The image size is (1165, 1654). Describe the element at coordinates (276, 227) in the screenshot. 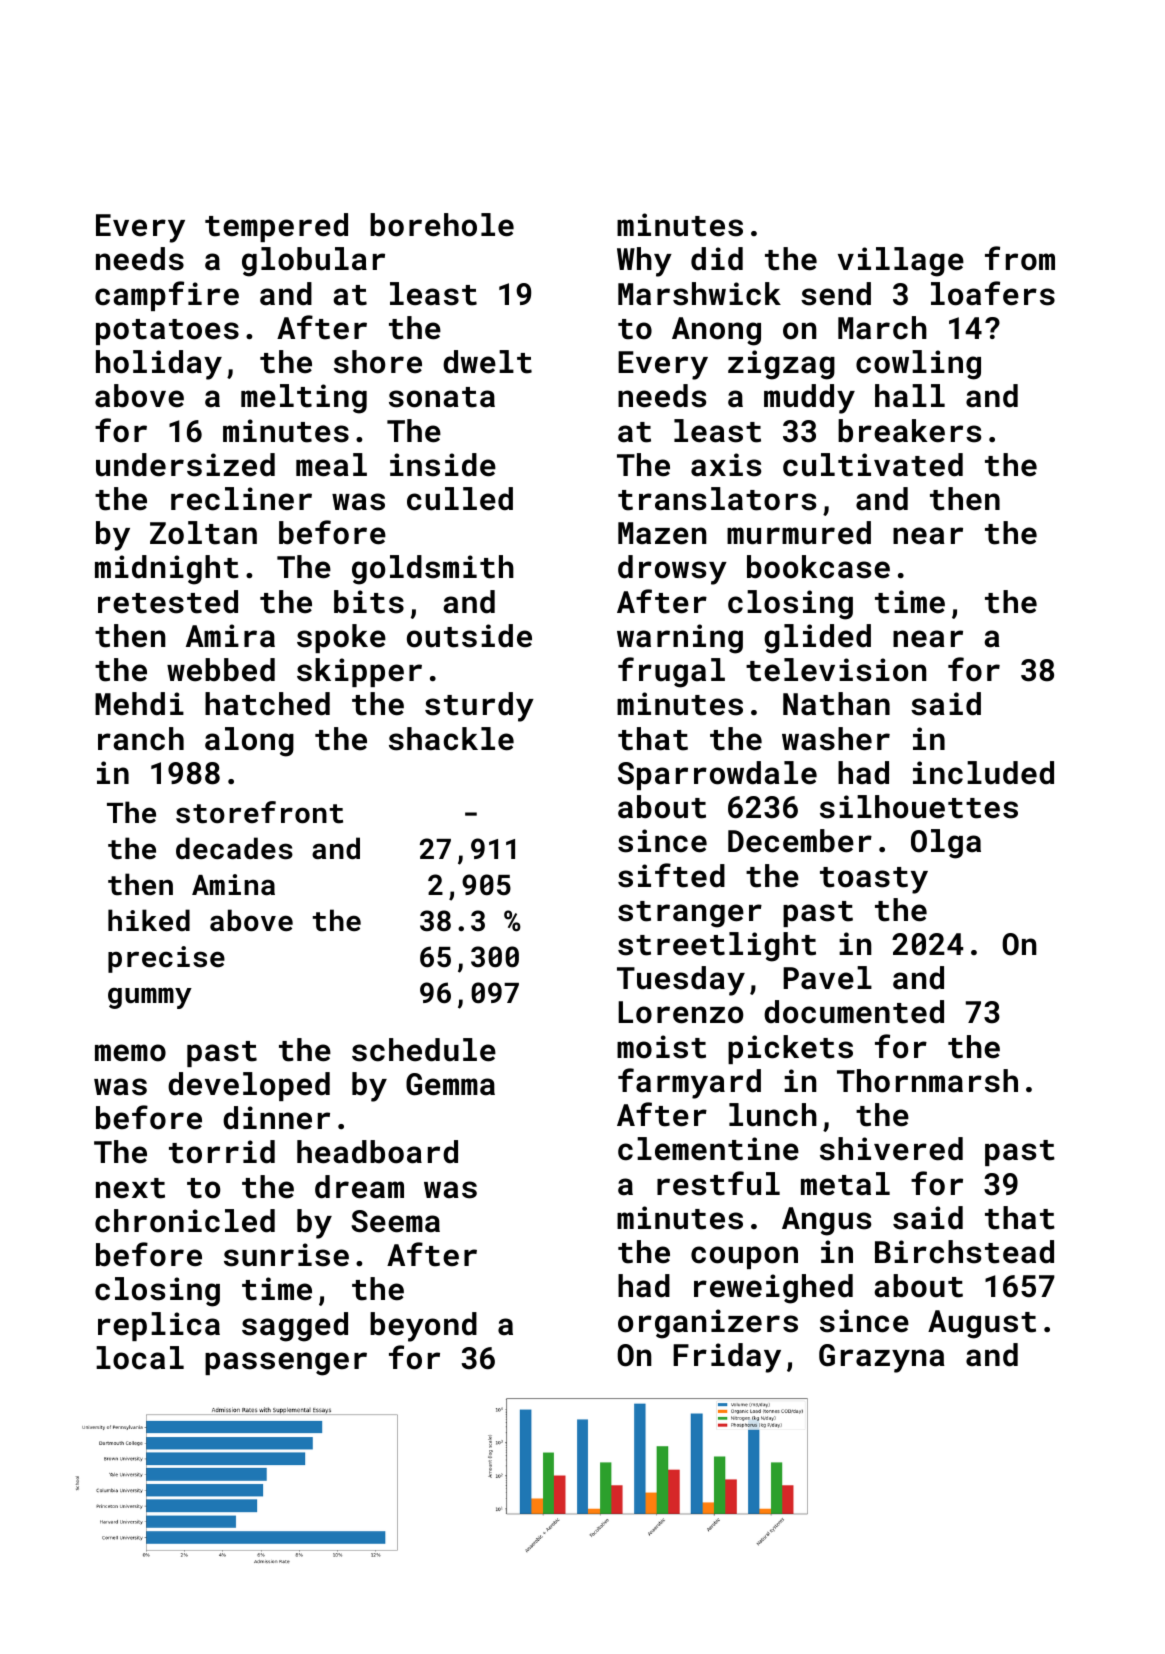

I see `tempered` at that location.
